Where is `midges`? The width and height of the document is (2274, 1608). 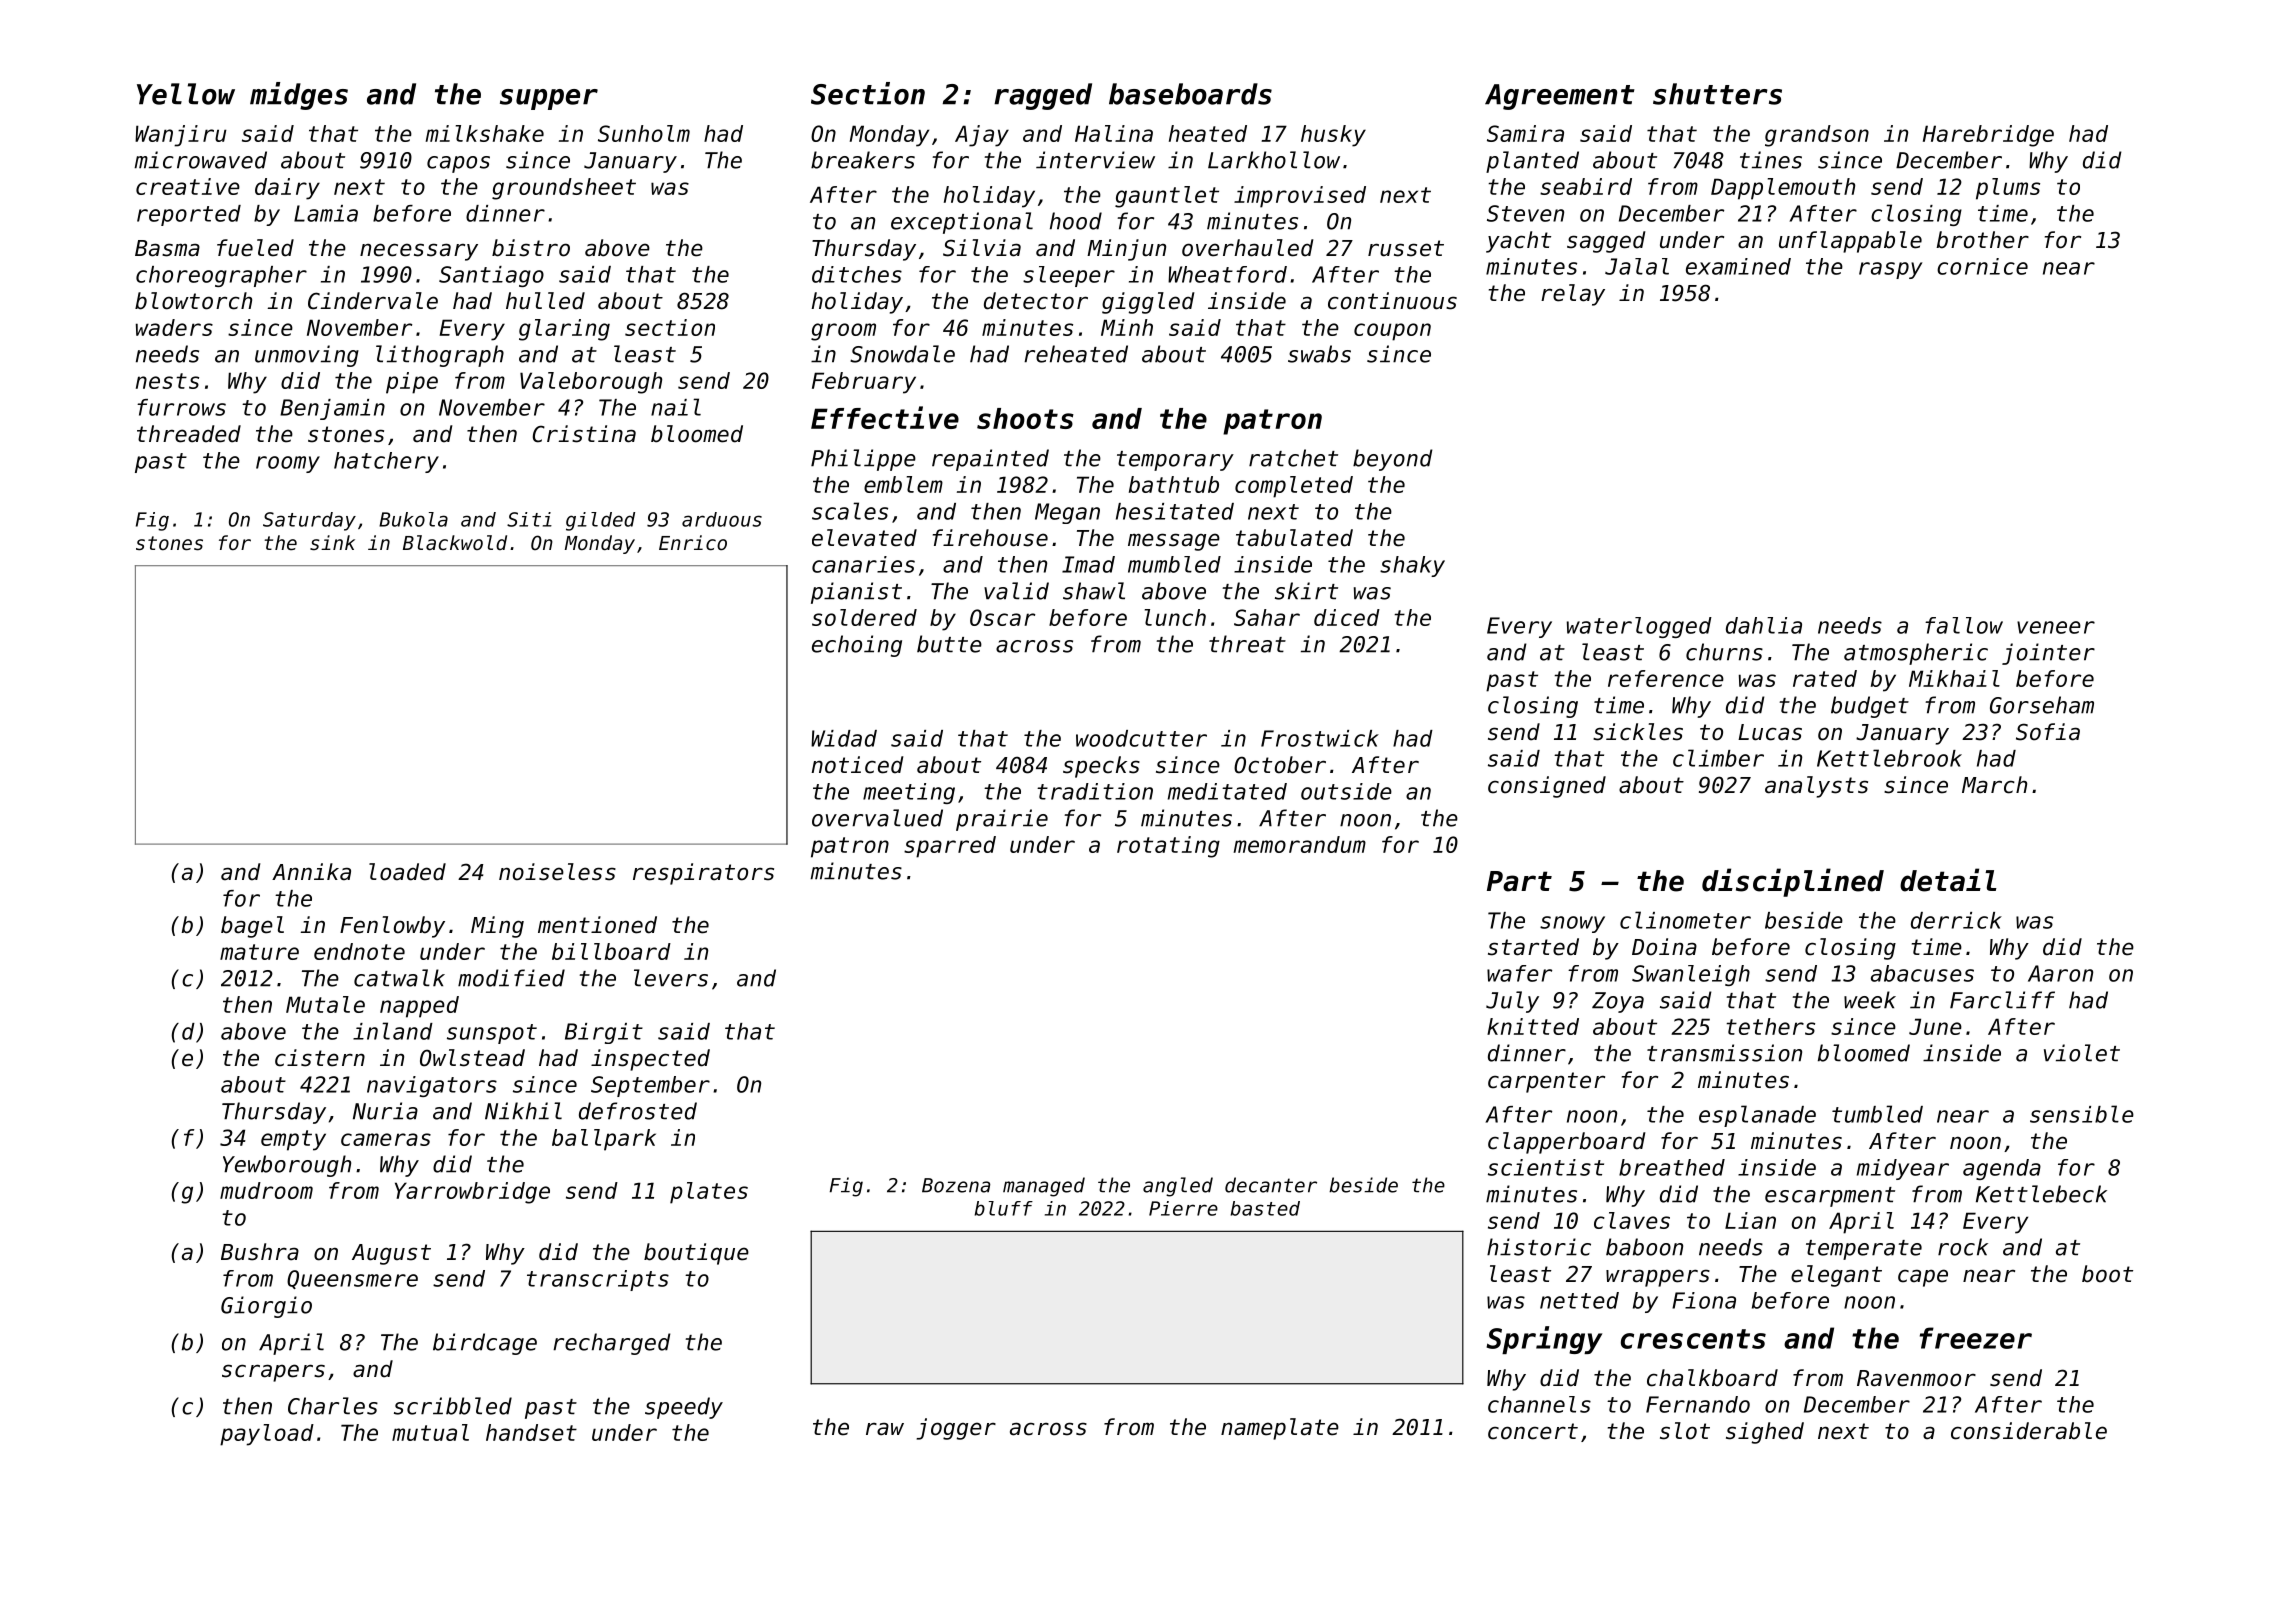
midges is located at coordinates (299, 96).
